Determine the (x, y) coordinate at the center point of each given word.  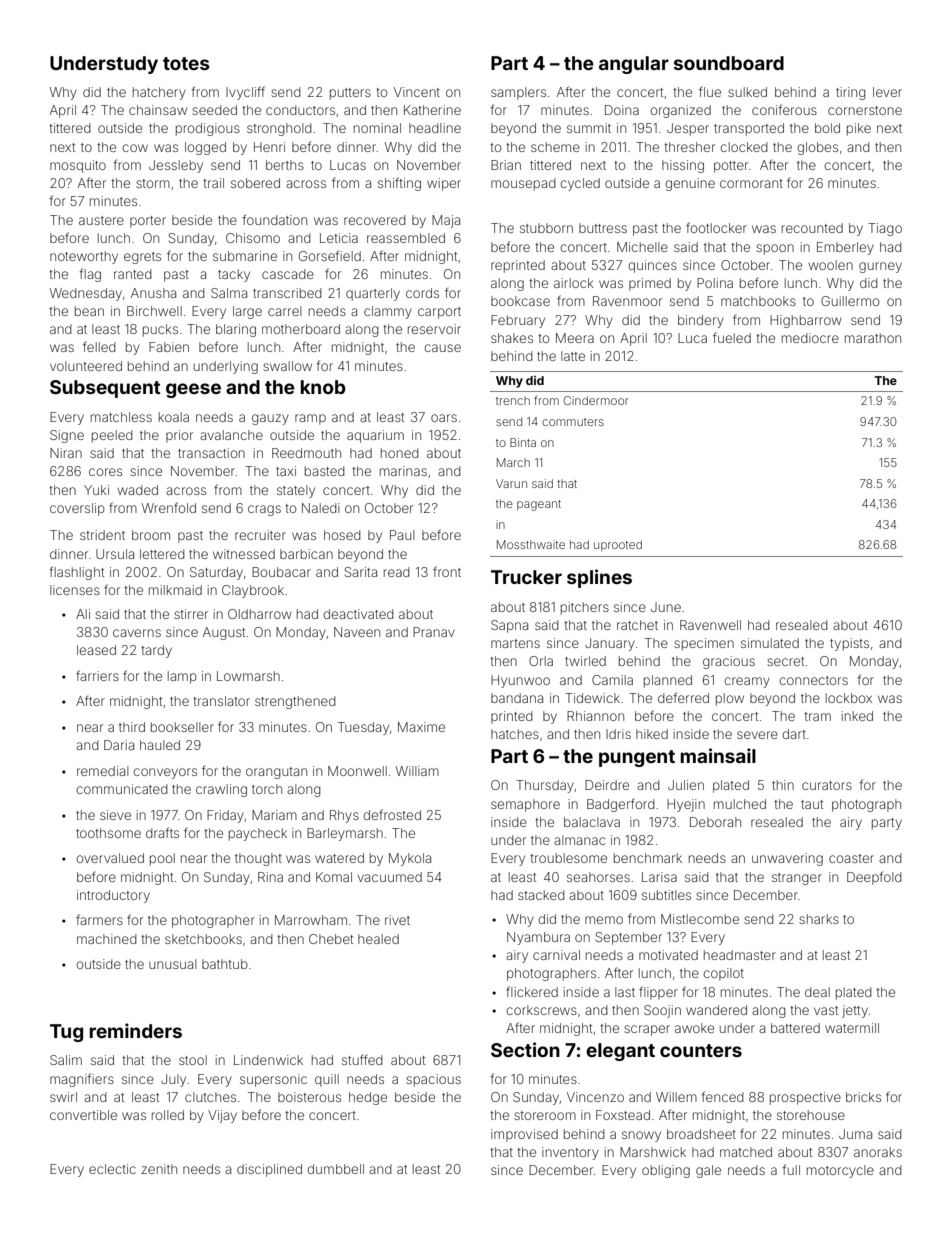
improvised (524, 1135)
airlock (574, 283)
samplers (518, 93)
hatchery (159, 93)
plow (730, 699)
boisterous (309, 1097)
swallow (287, 366)
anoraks (878, 1152)
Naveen (357, 632)
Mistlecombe (700, 919)
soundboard (729, 63)
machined (107, 939)
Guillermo (850, 301)
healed (378, 939)
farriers (97, 675)
